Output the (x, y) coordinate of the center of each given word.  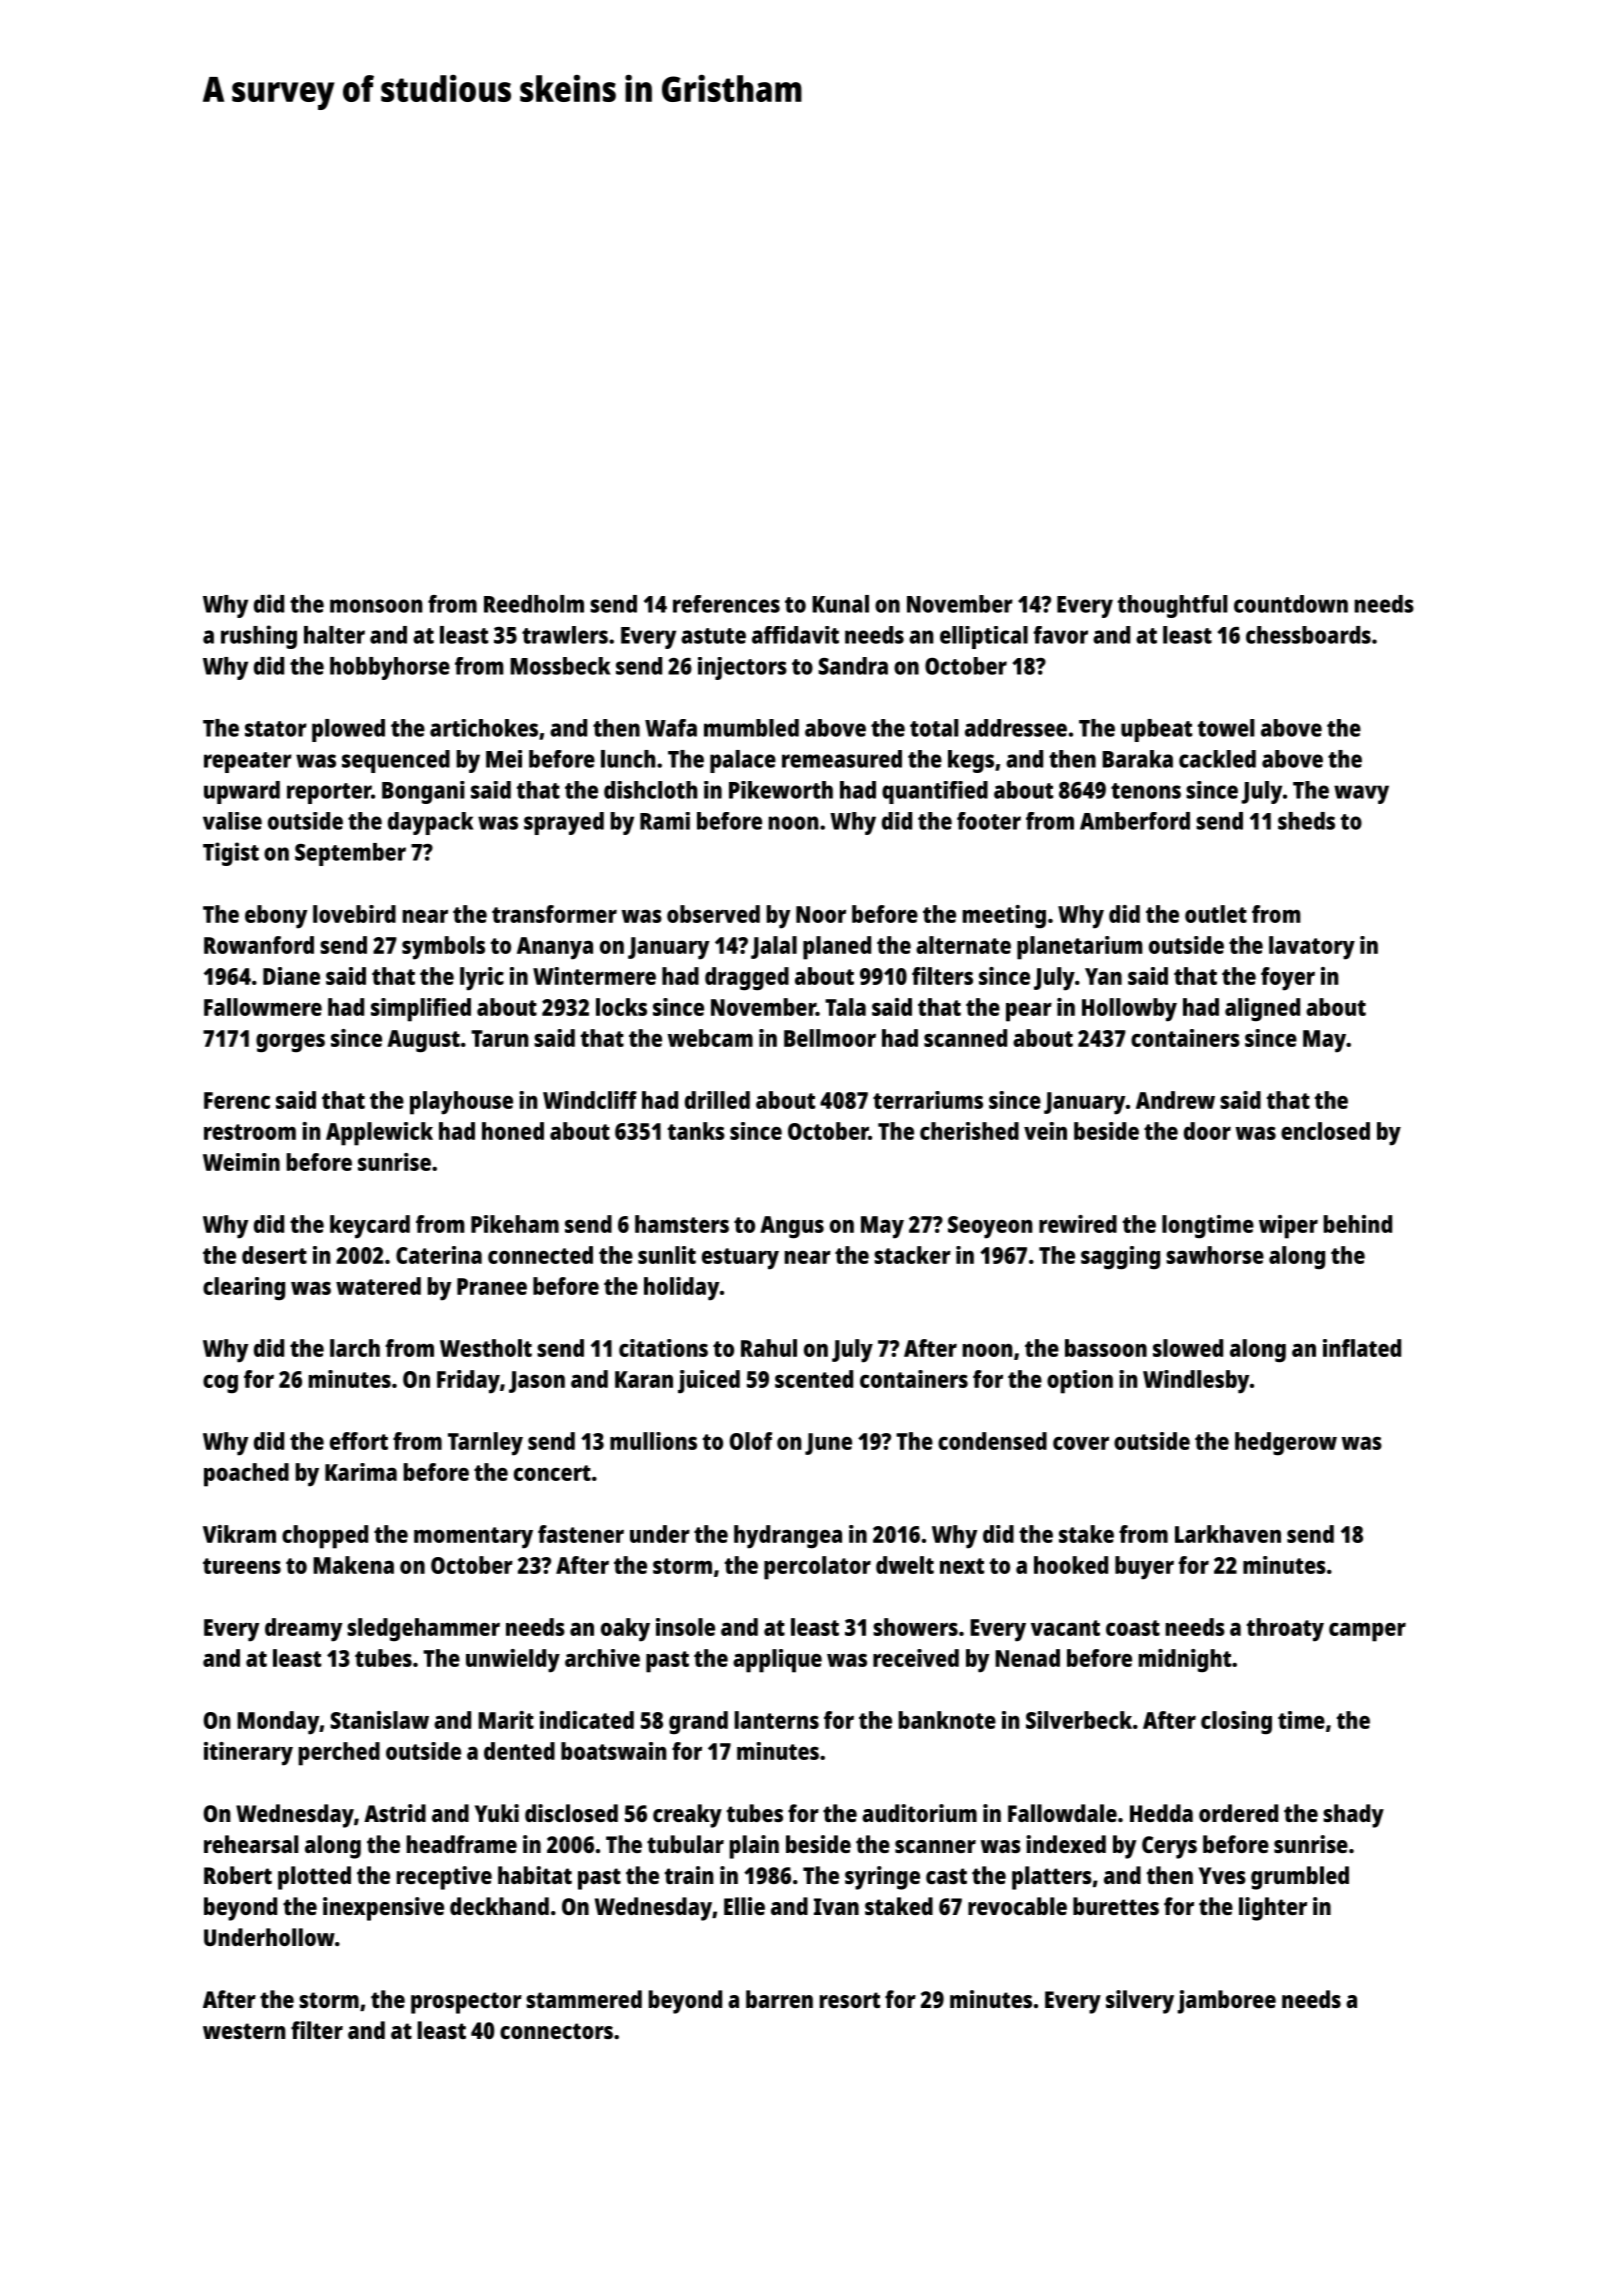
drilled (717, 1100)
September (350, 854)
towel (1226, 728)
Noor (821, 914)
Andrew (1175, 1100)
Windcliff (590, 1100)
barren (779, 1999)
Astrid (395, 1813)
